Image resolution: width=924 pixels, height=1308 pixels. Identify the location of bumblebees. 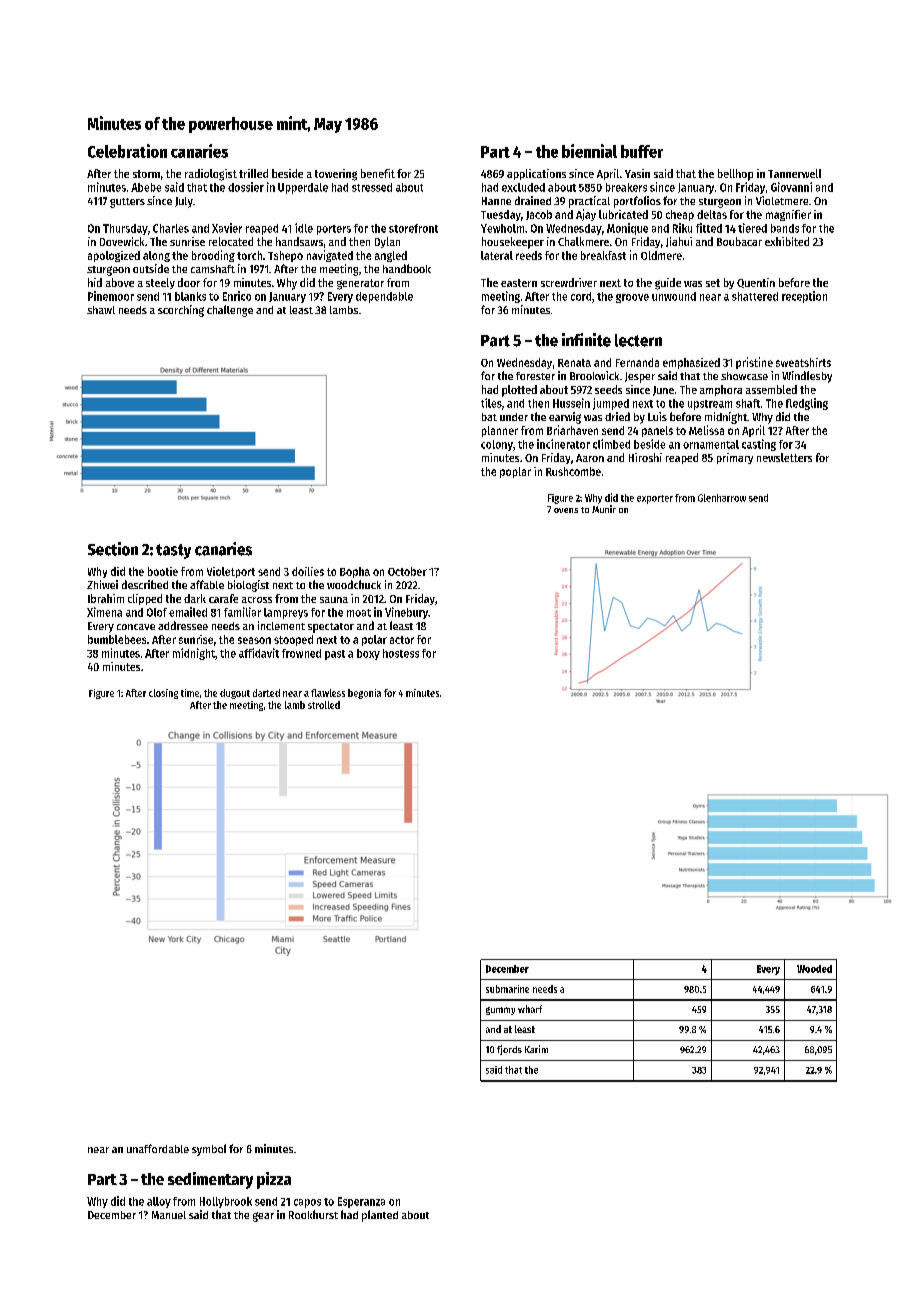
(117, 639).
